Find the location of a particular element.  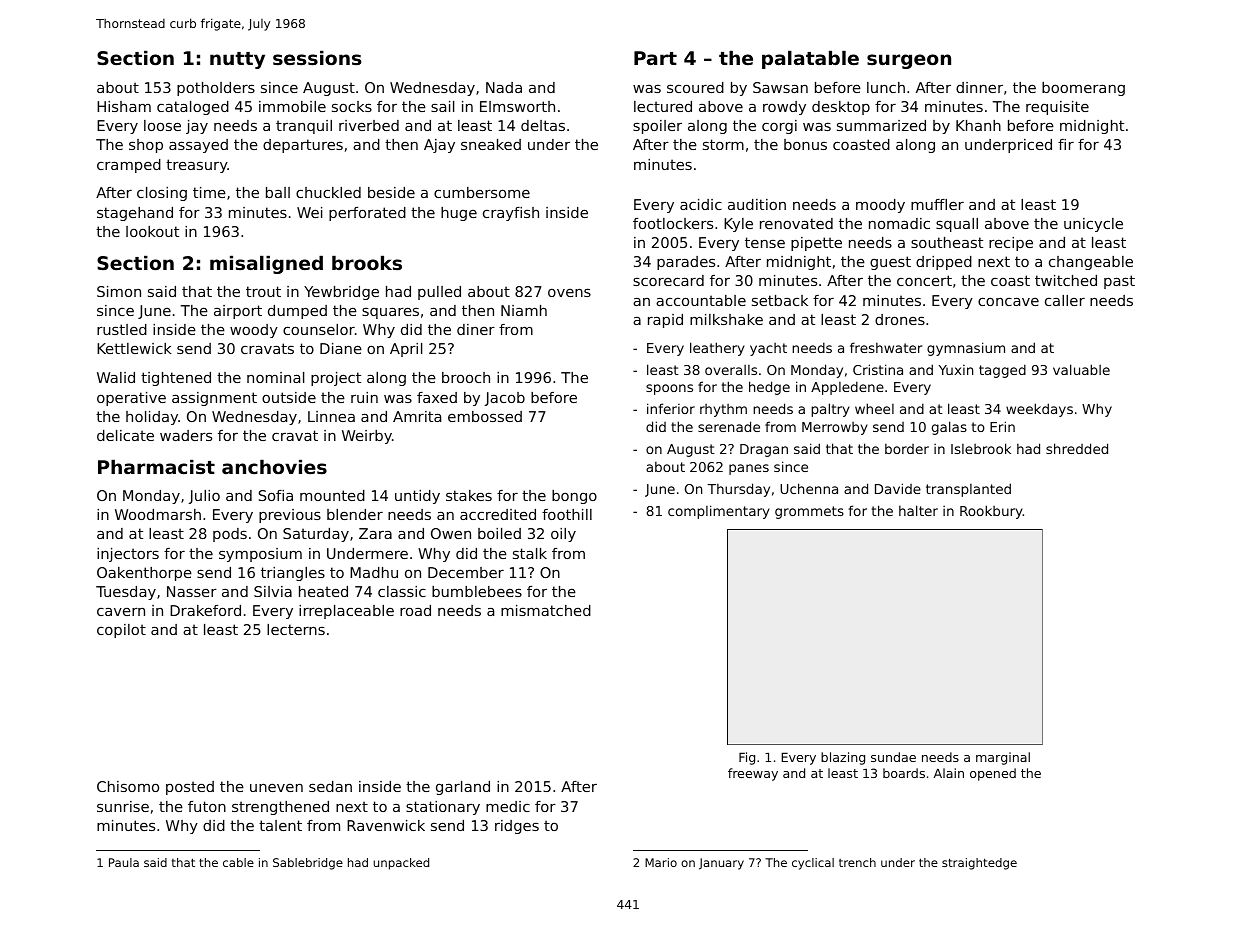

sedan is located at coordinates (330, 786).
